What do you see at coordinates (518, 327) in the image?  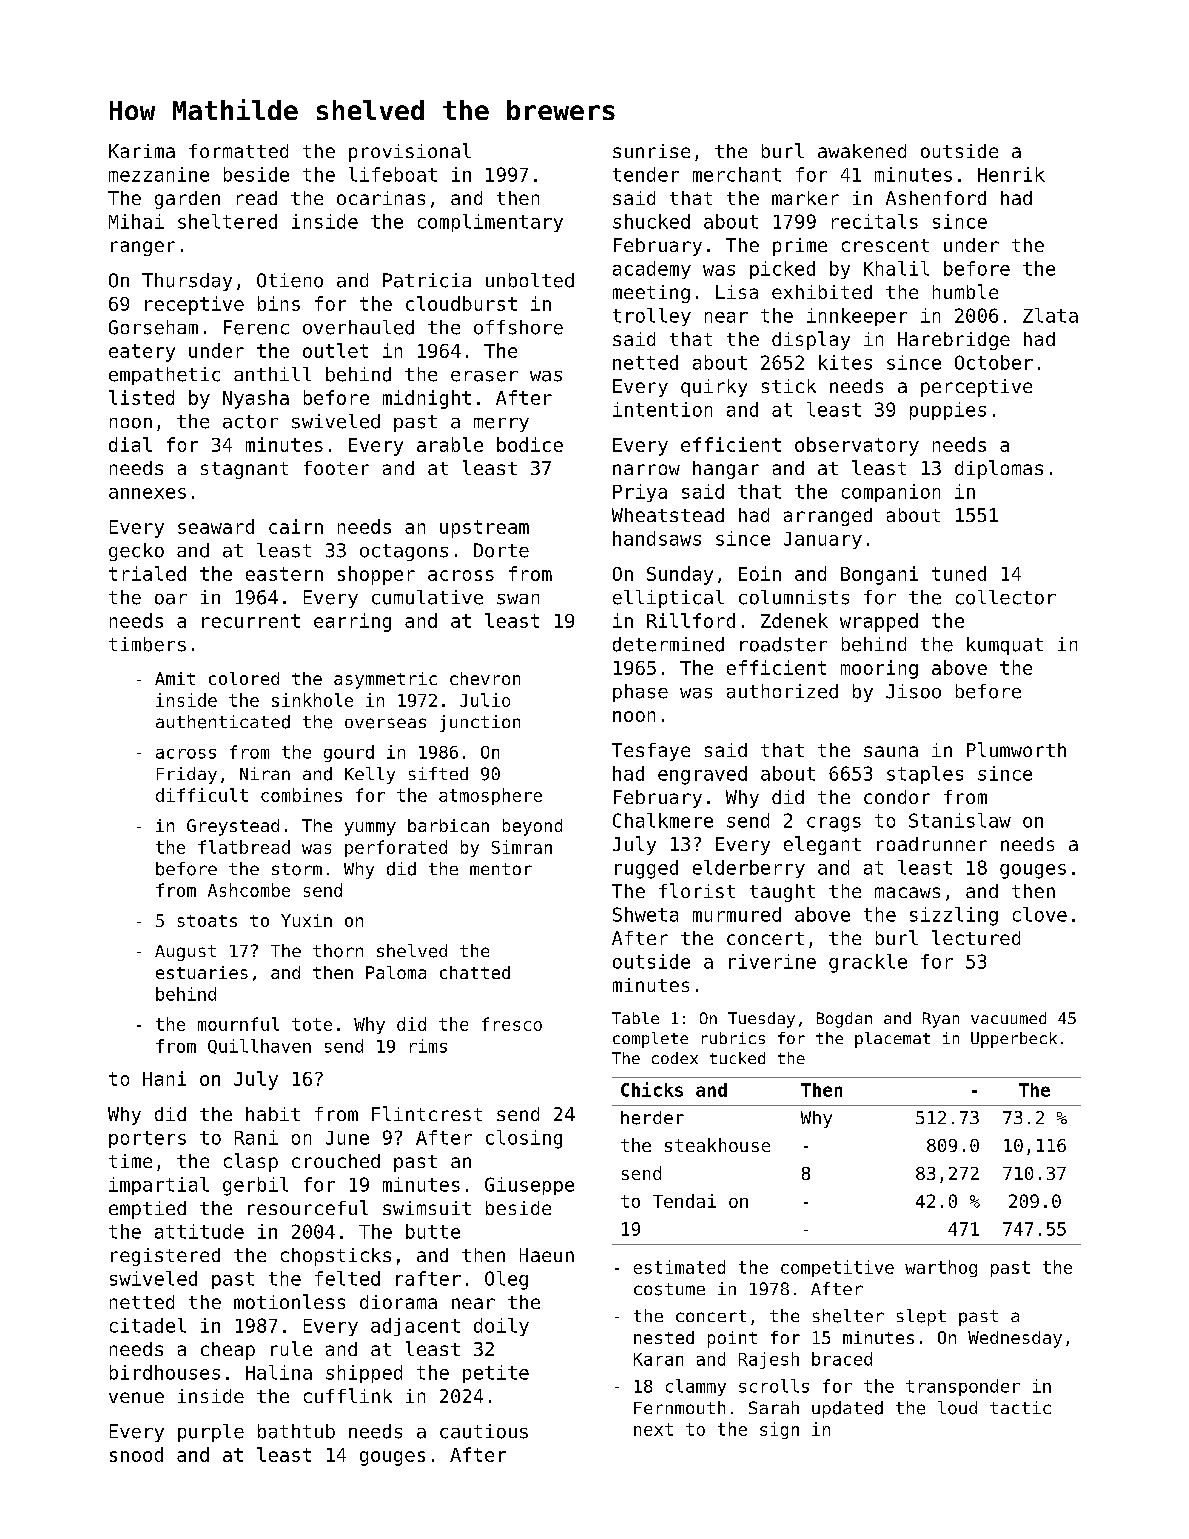 I see `offshore` at bounding box center [518, 327].
